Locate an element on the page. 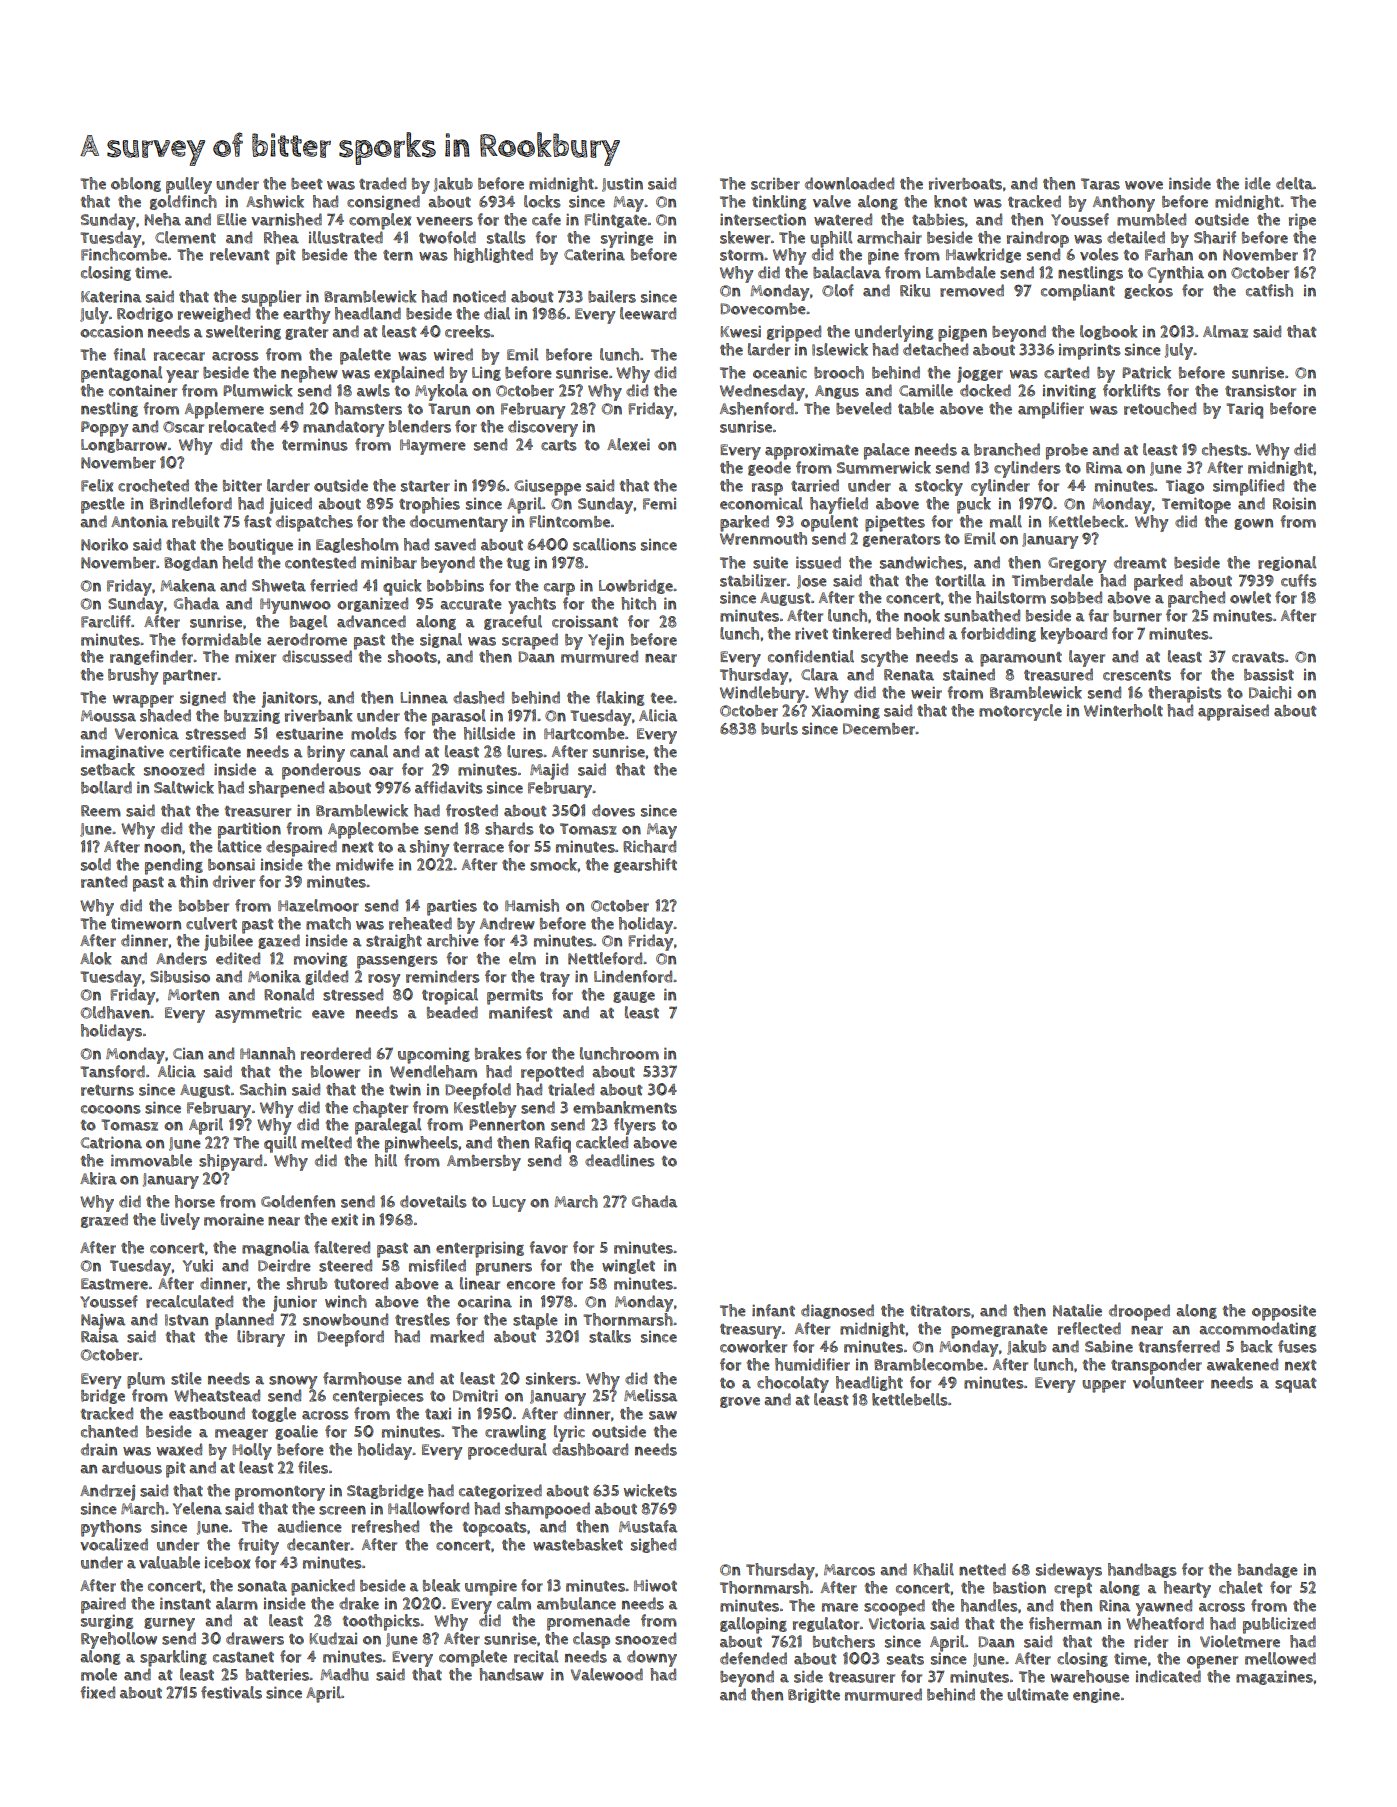 The height and width of the document is (1807, 1397). diagnosed is located at coordinates (837, 1311).
